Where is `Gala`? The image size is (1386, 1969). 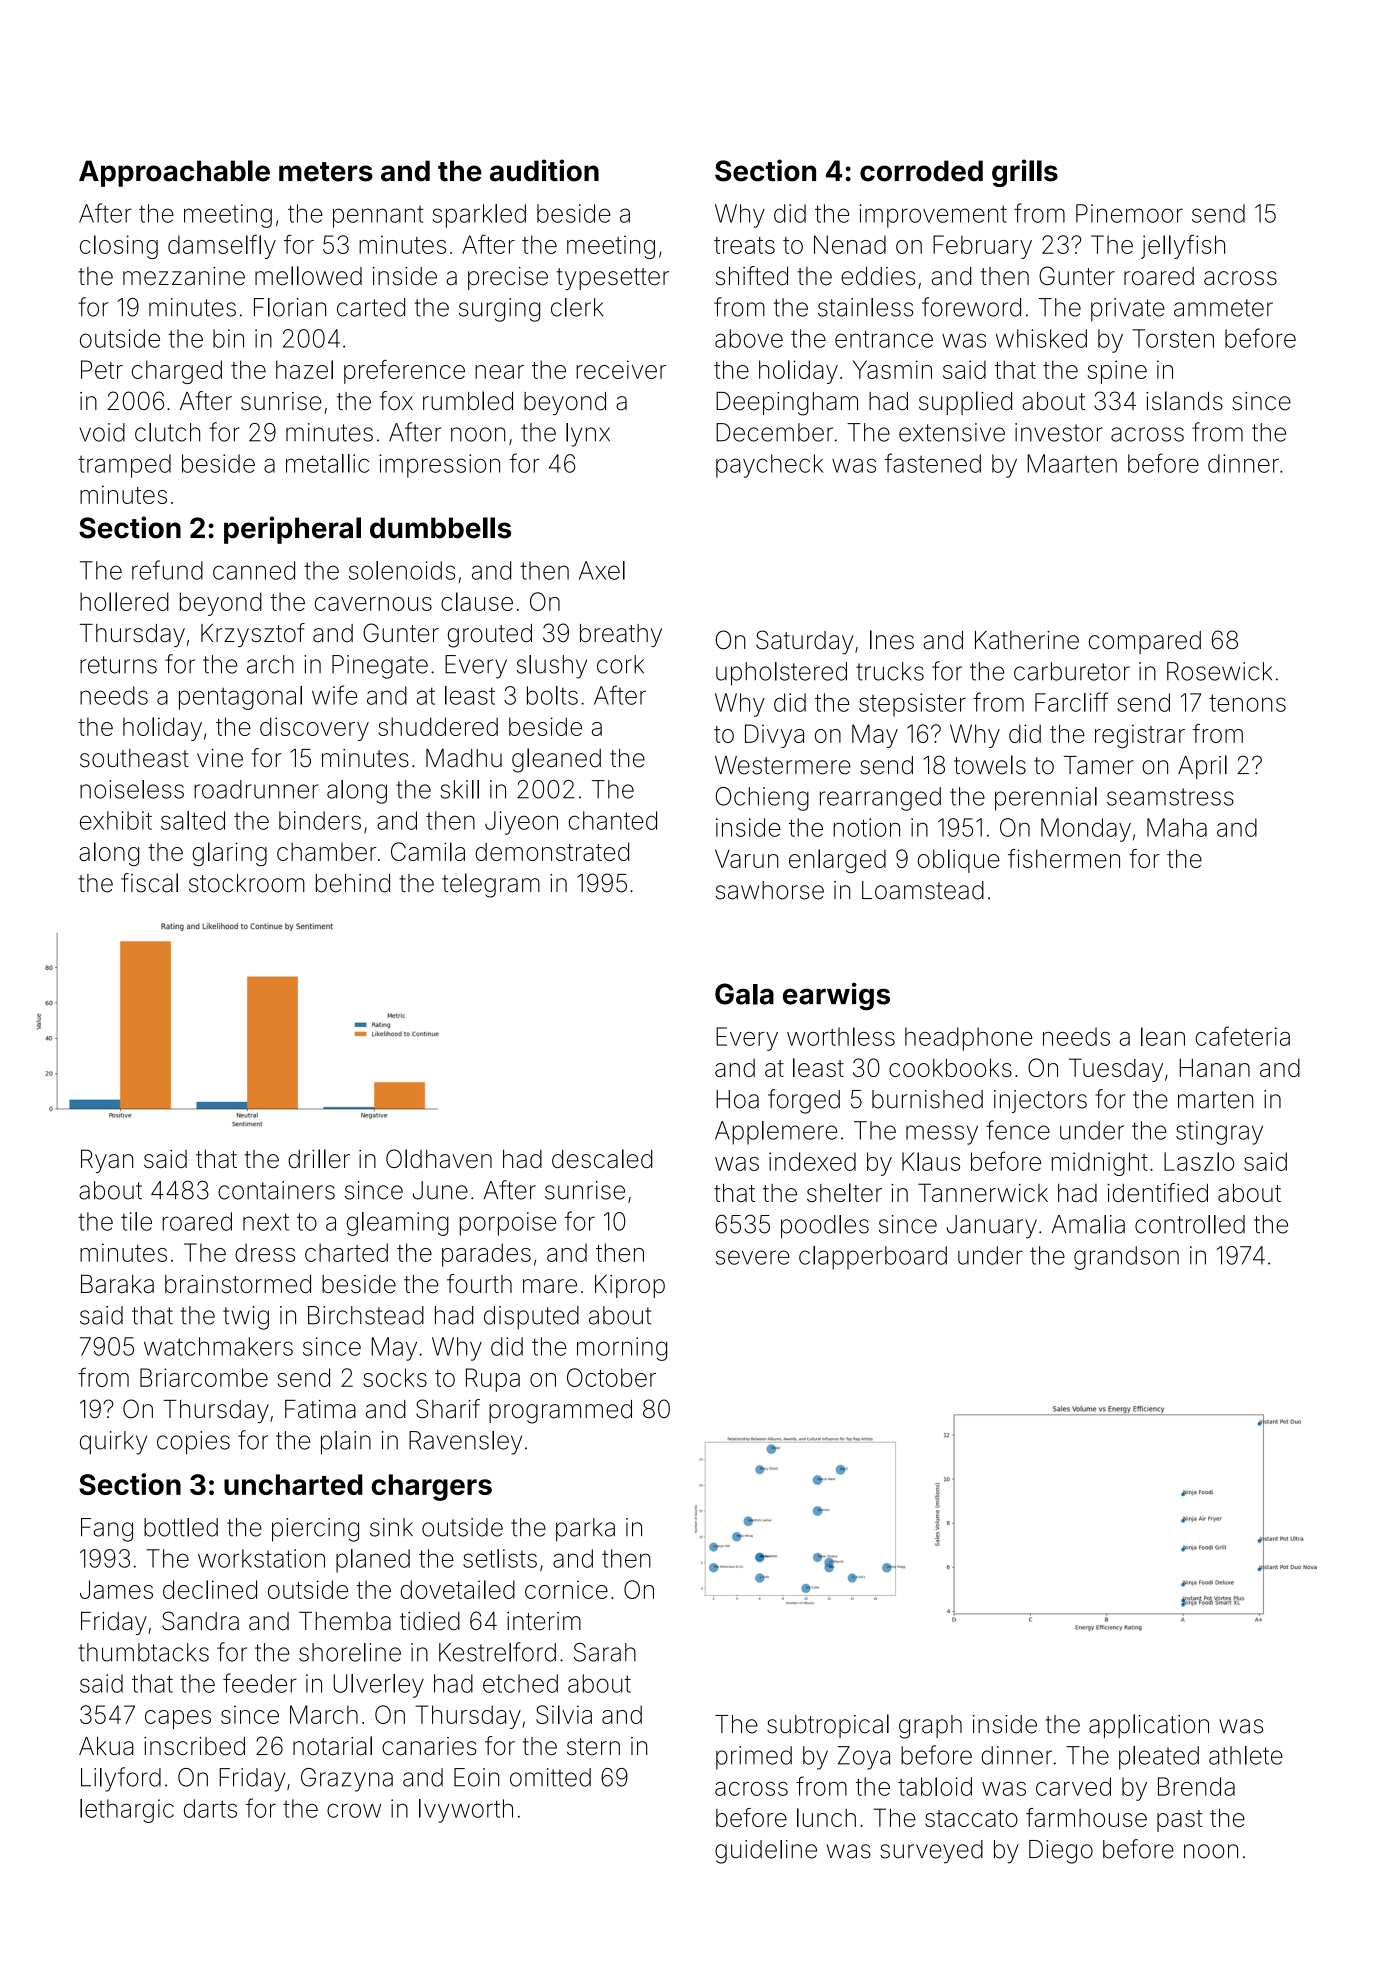 Gala is located at coordinates (744, 994).
